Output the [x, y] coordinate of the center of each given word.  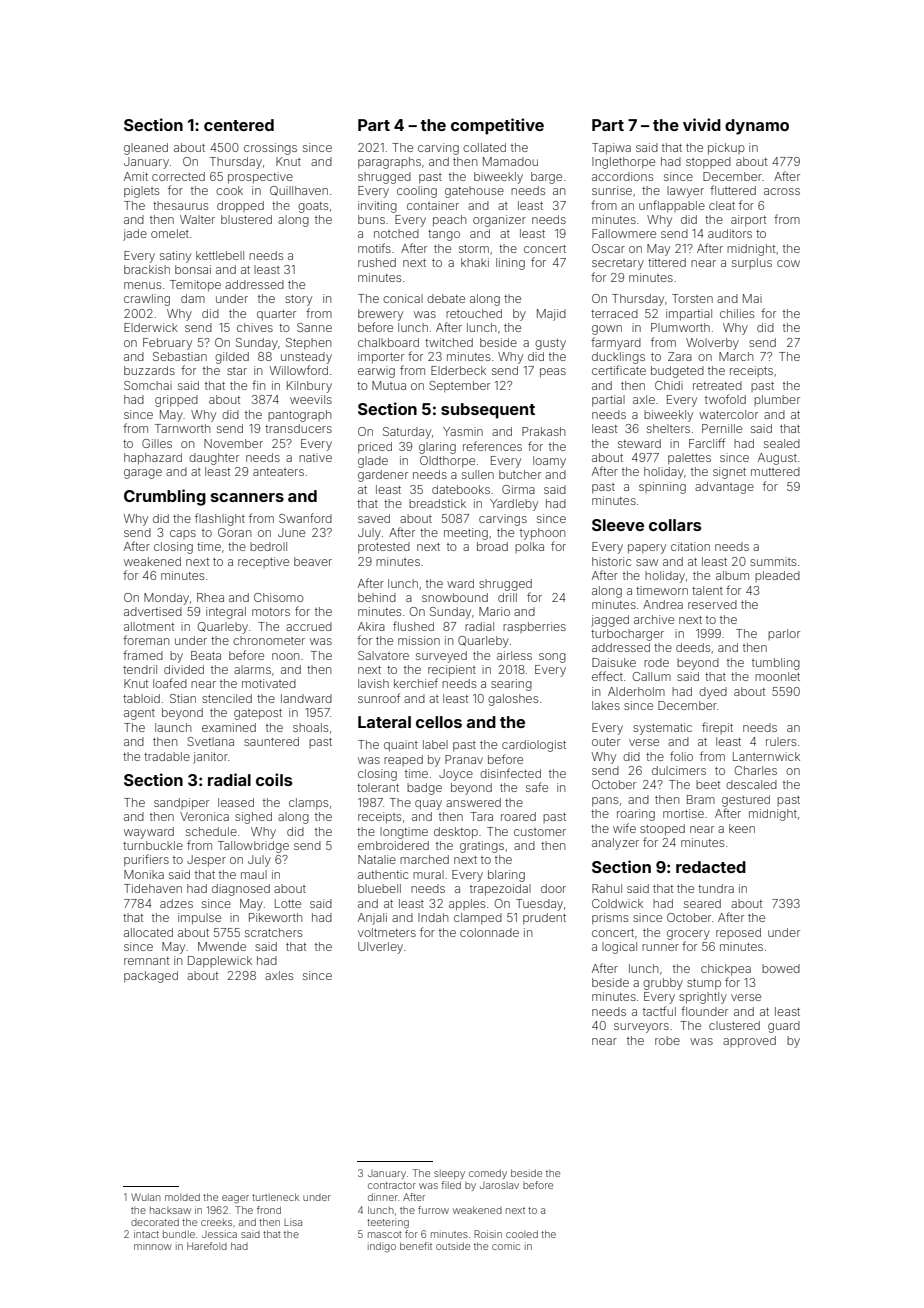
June [291, 532]
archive [654, 619]
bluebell [379, 888]
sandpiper [181, 804]
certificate [619, 370]
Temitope [195, 286]
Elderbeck [458, 370]
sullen [478, 474]
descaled [751, 784]
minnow [153, 1246]
